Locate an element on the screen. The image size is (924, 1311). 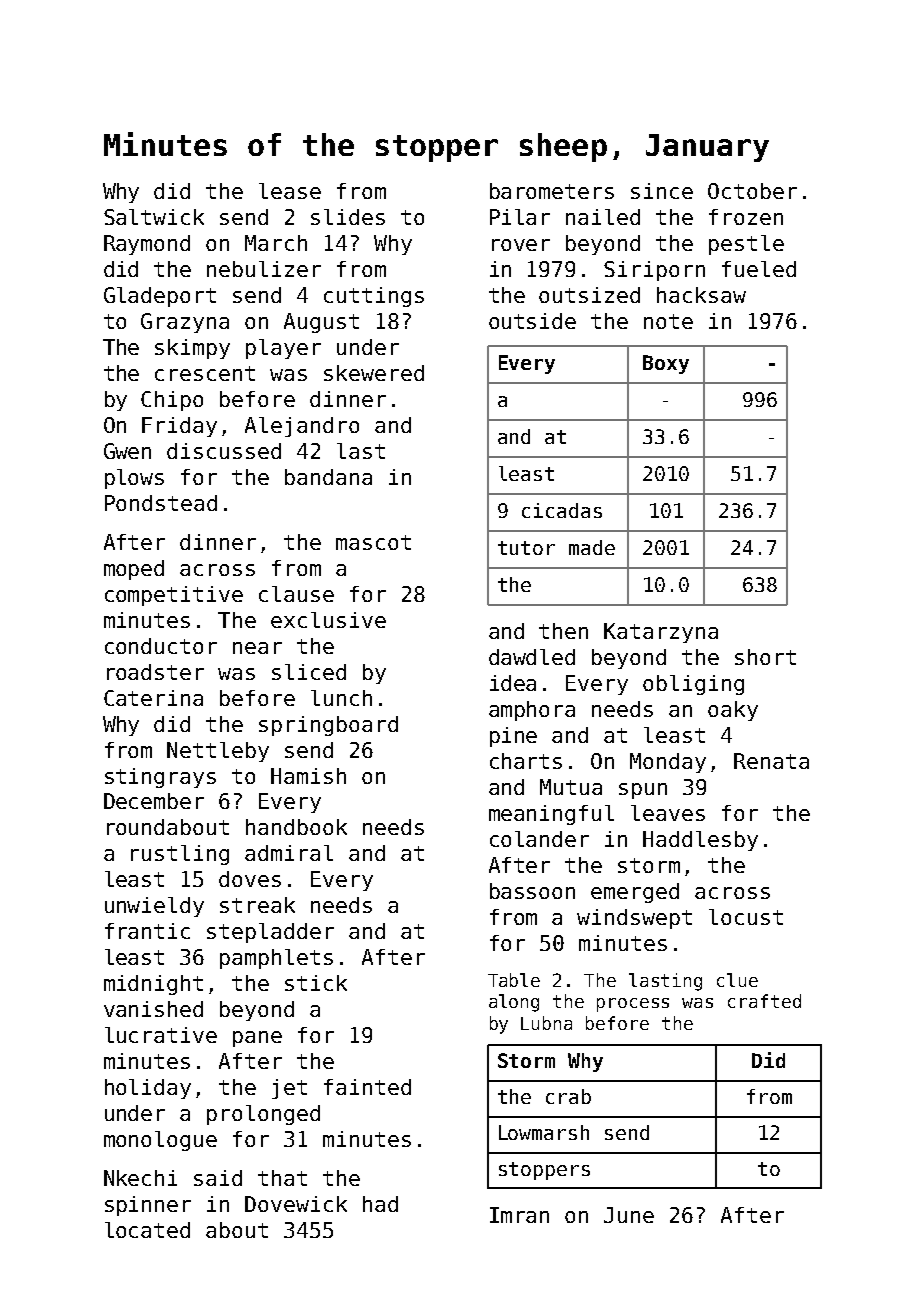
conductor is located at coordinates (161, 646).
